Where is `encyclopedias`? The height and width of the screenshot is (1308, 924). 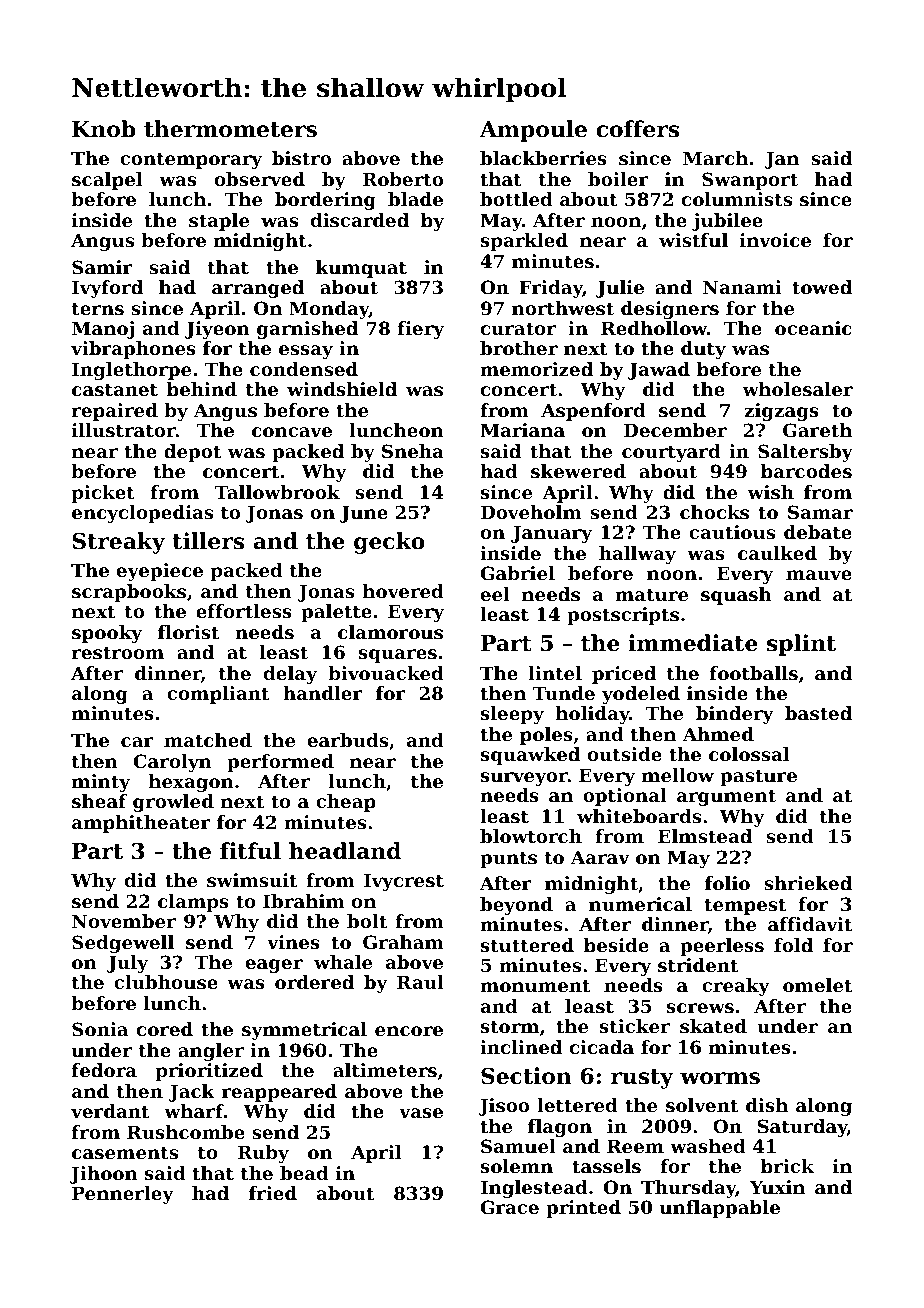 encyclopedias is located at coordinates (142, 514).
